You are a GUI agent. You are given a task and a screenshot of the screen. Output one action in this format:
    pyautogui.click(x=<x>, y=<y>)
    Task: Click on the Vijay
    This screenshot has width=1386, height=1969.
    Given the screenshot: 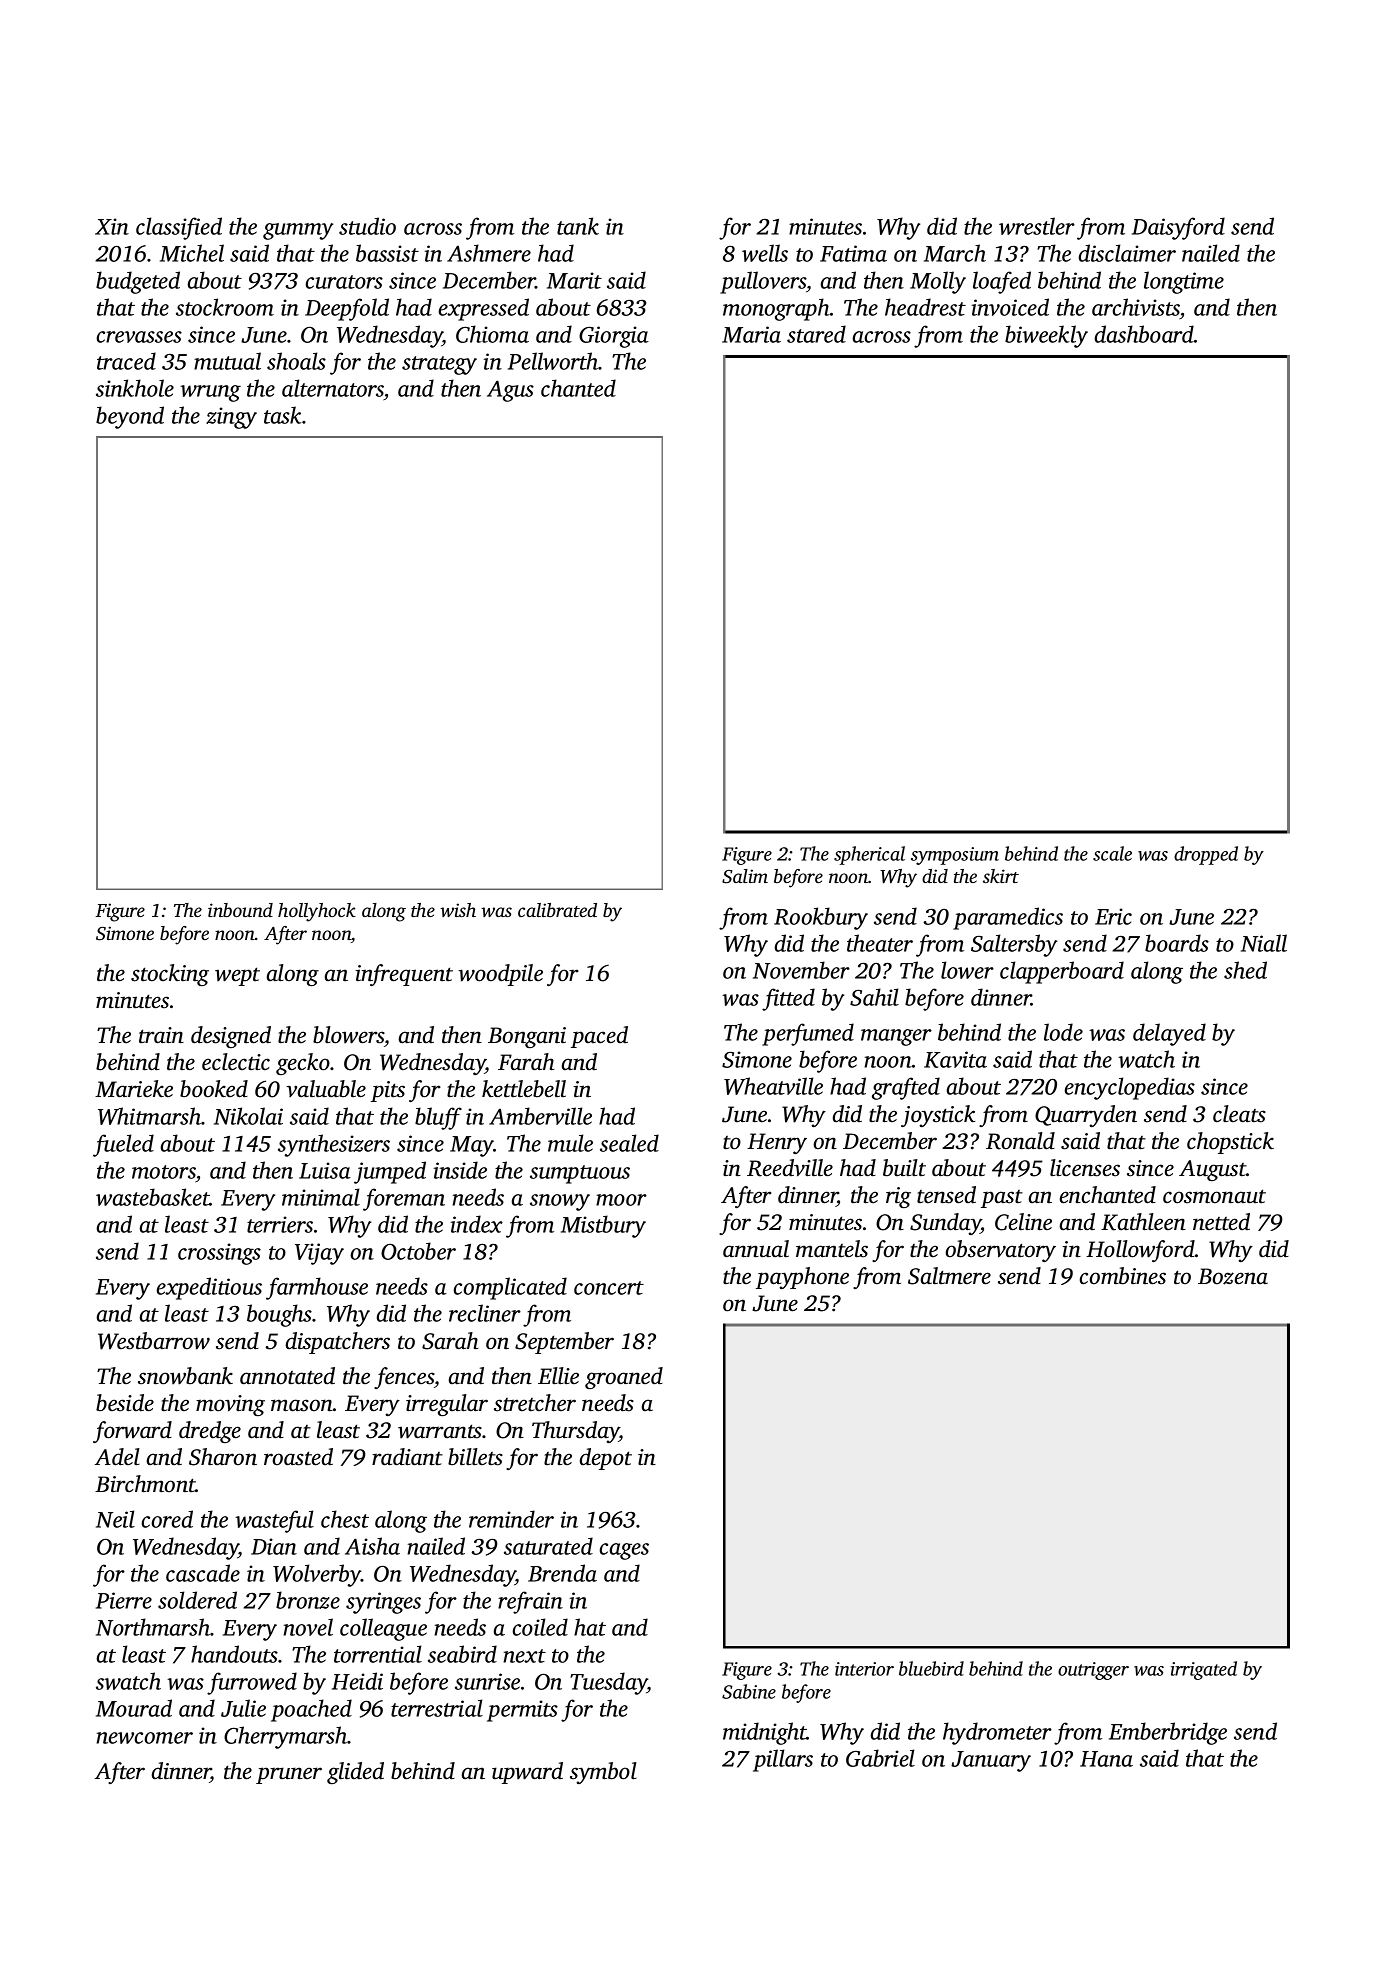 What is the action you would take?
    pyautogui.click(x=319, y=1254)
